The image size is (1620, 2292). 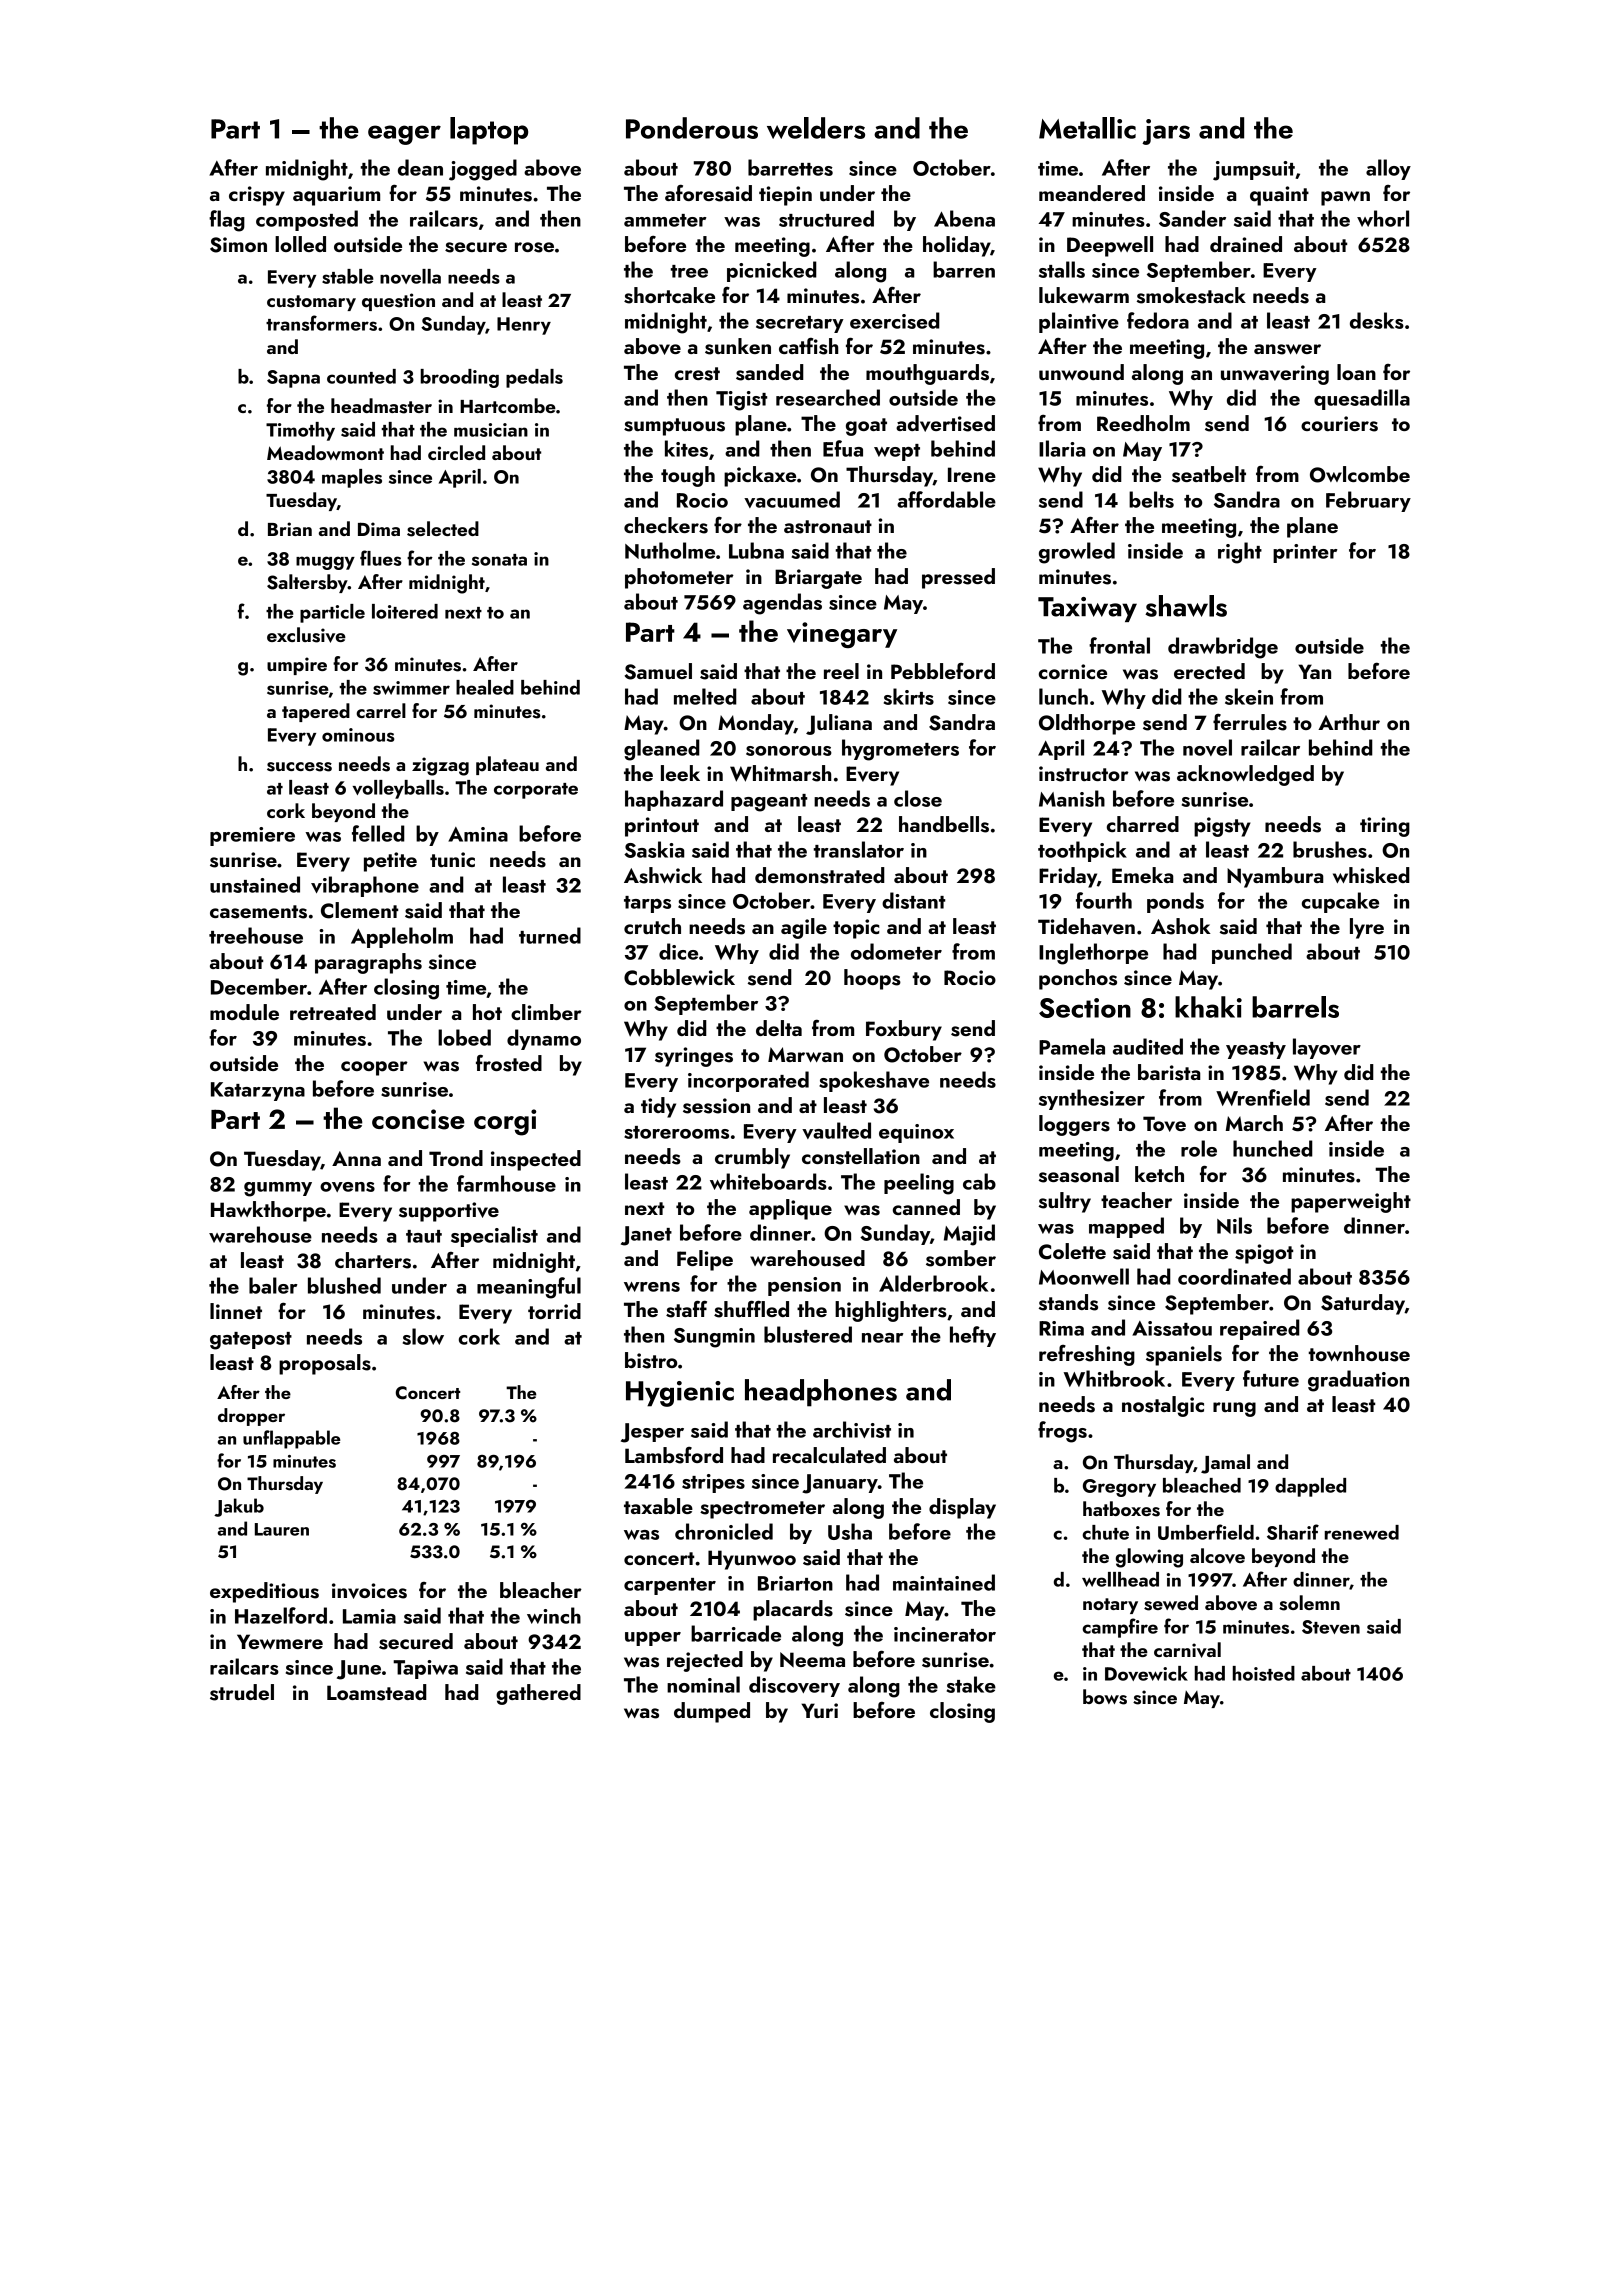 I want to click on laptop, so click(x=489, y=131).
